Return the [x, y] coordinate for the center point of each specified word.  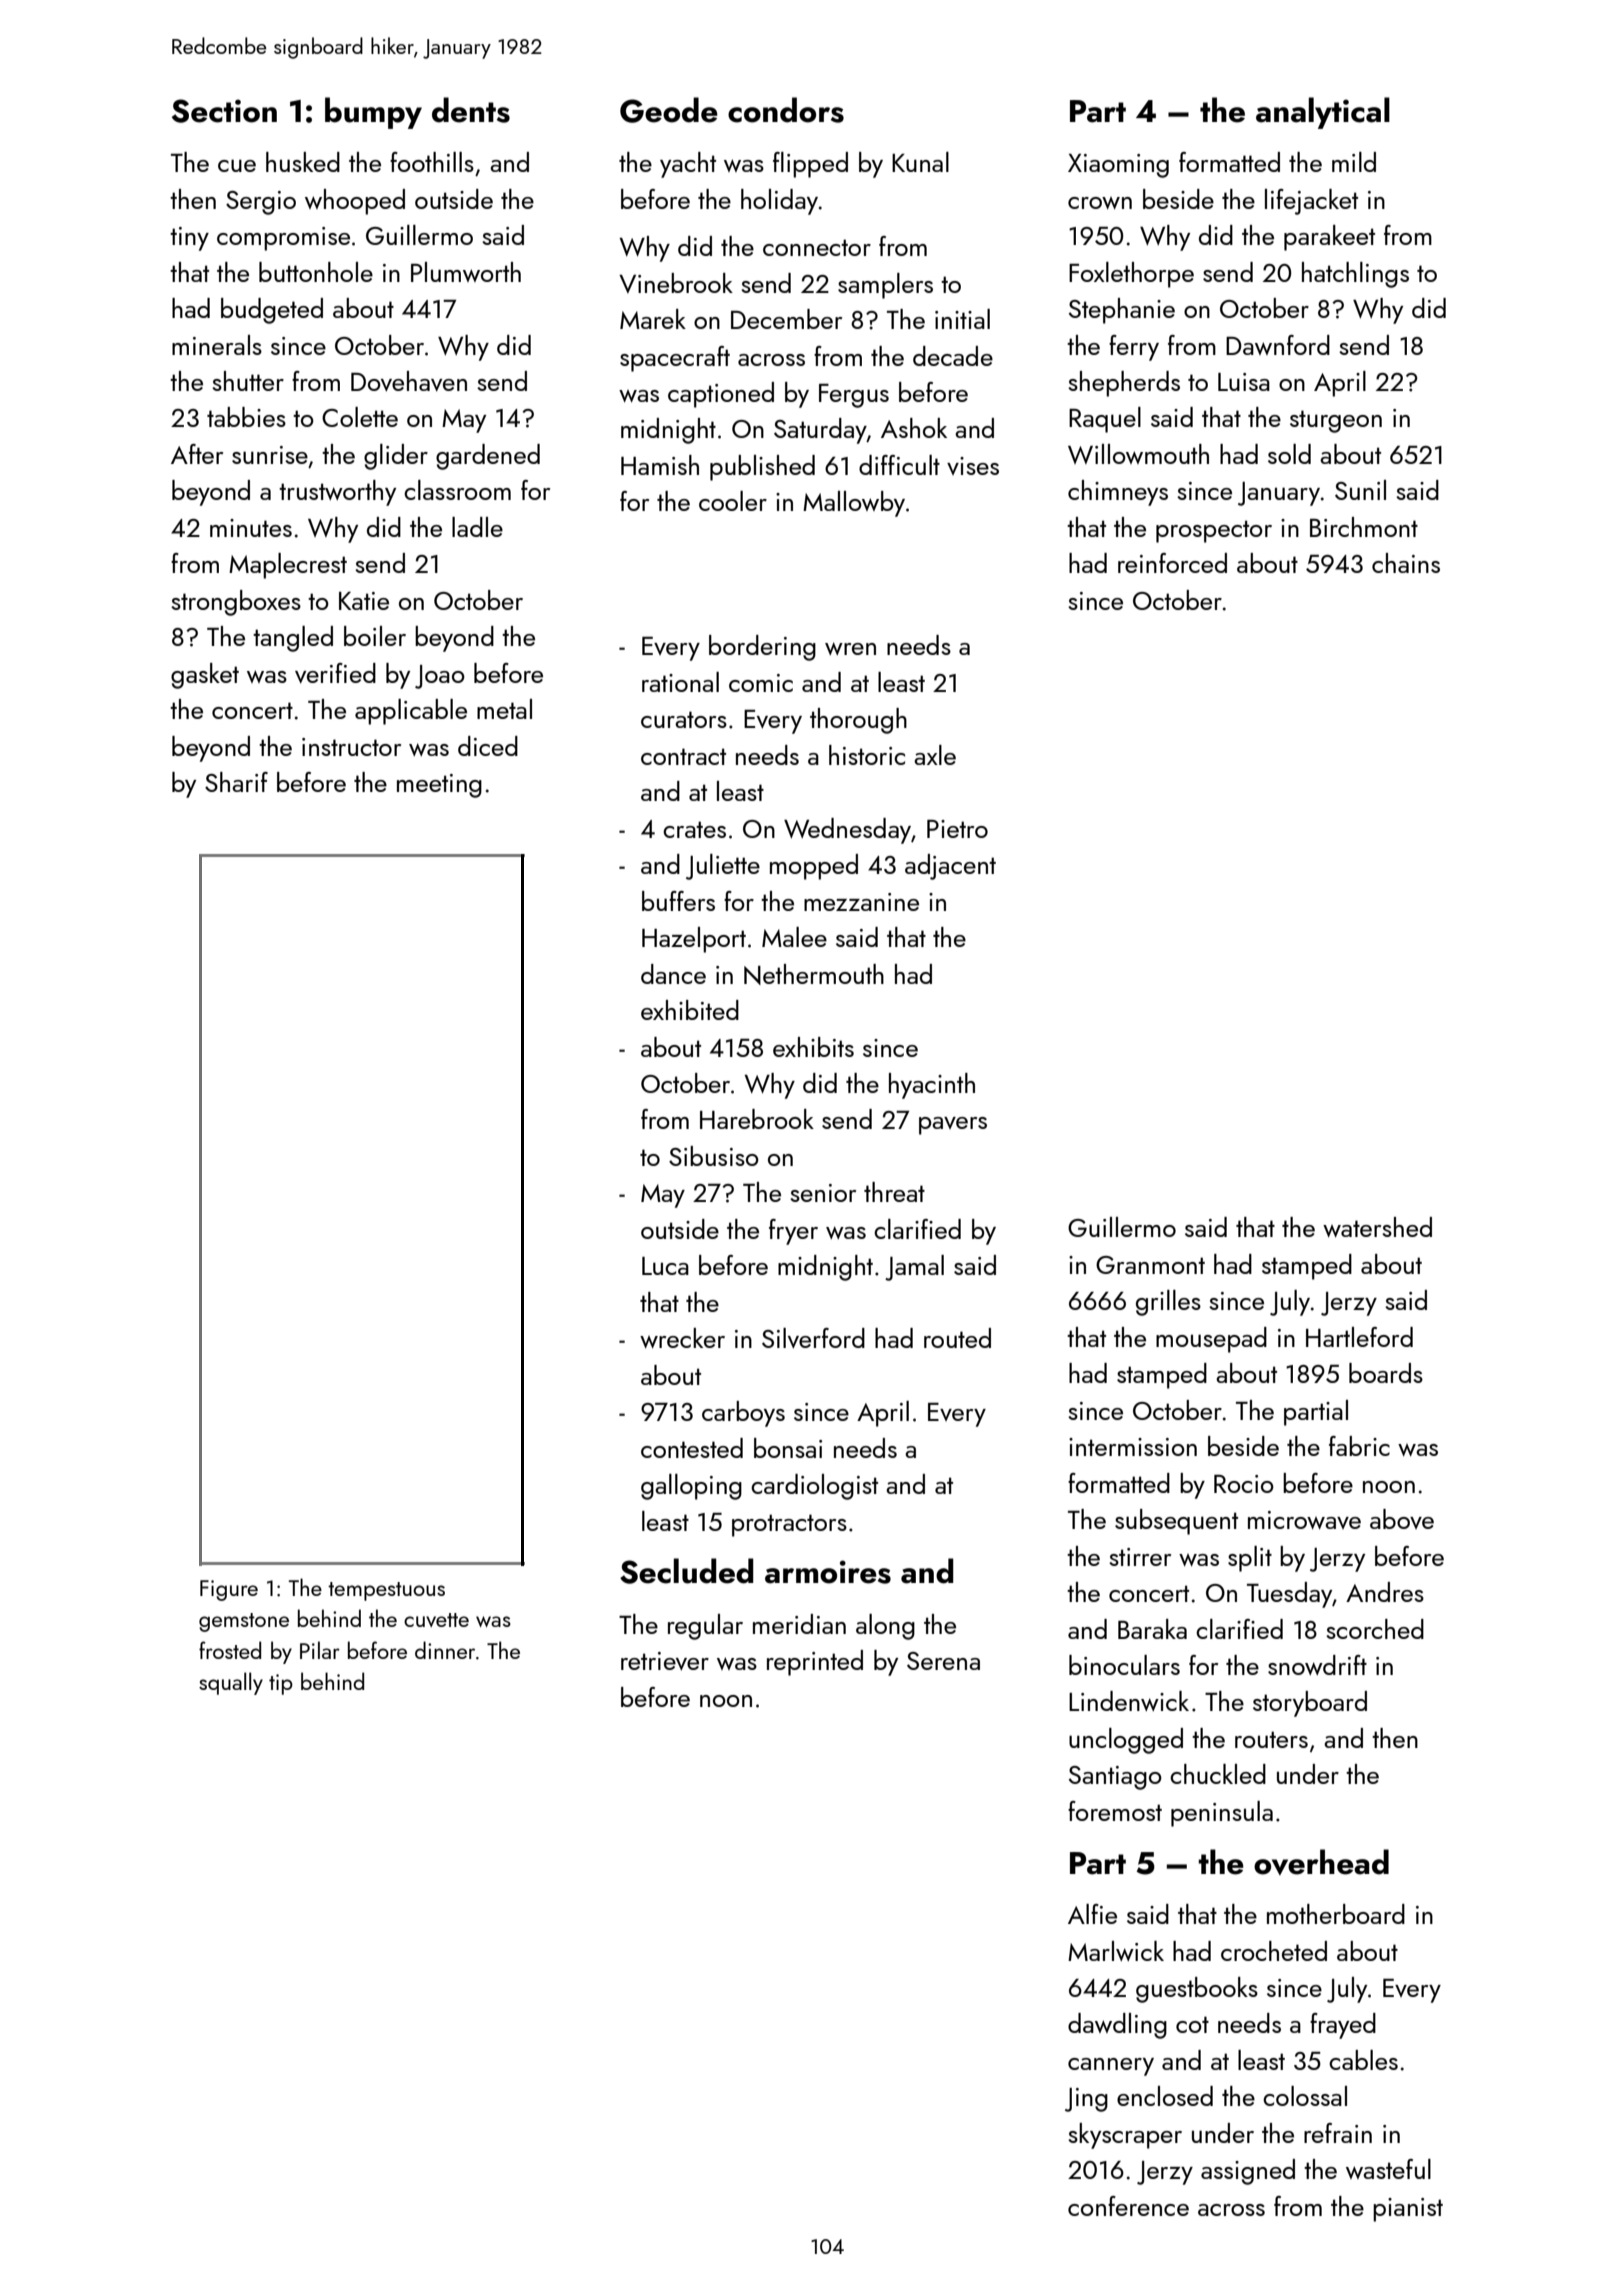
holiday [779, 202]
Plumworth [466, 272]
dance [673, 974]
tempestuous [386, 1591]
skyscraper [1125, 2136]
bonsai [788, 1448]
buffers [678, 901]
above [1402, 1519]
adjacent [950, 867]
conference [1128, 2206]
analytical [1323, 113]
